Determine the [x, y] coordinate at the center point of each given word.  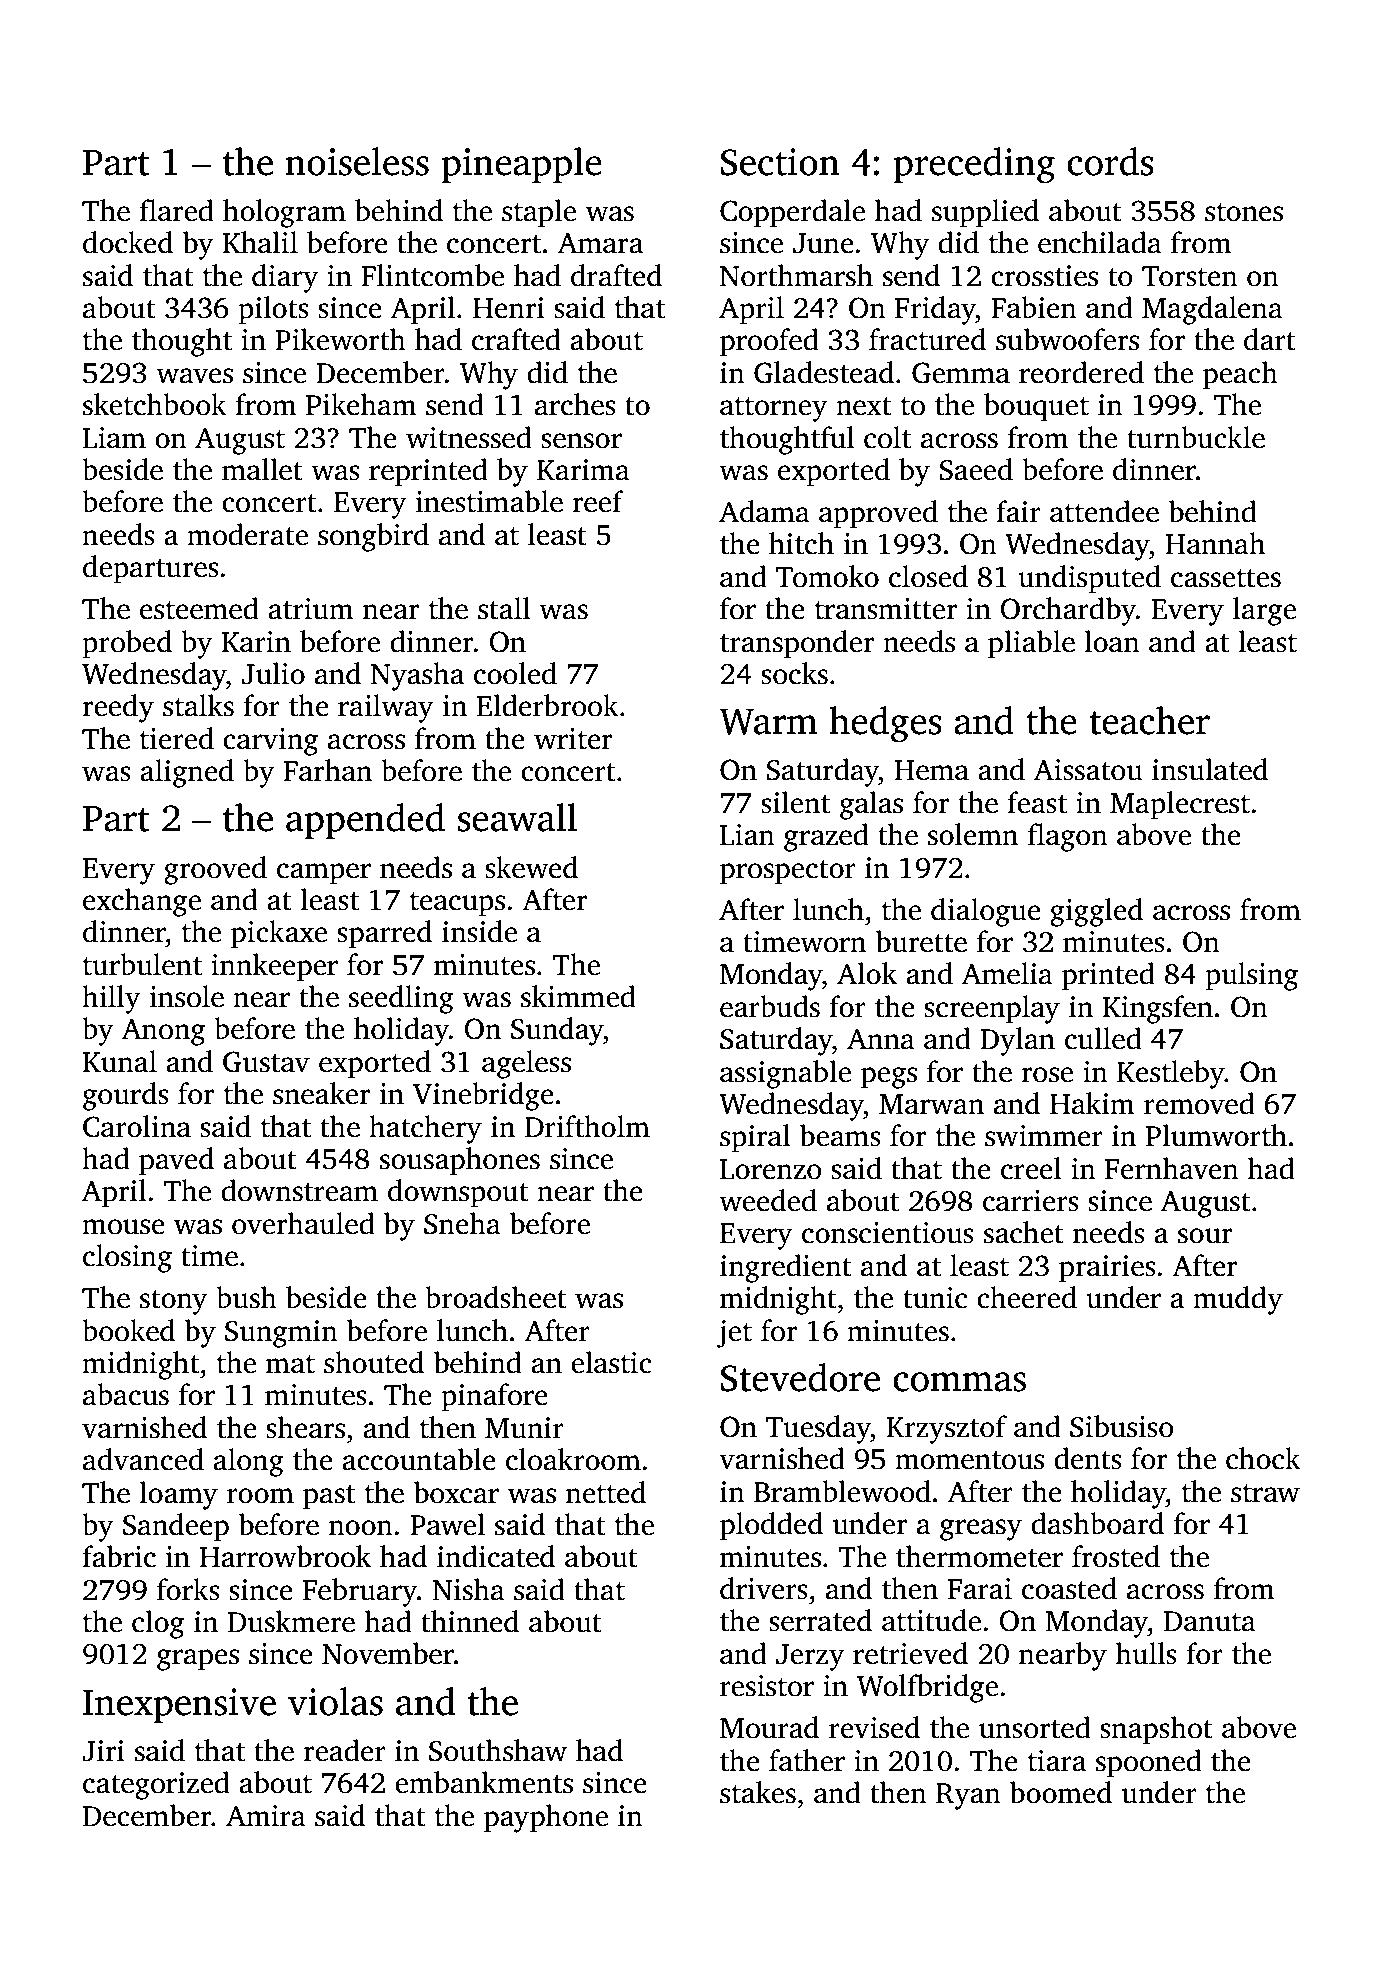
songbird [373, 537]
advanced [143, 1459]
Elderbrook [548, 705]
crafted [516, 339]
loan [1112, 641]
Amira [266, 1816]
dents [1088, 1458]
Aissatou [1088, 770]
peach [1240, 375]
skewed [531, 867]
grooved [215, 870]
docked [128, 242]
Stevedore [800, 1377]
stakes [758, 1792]
